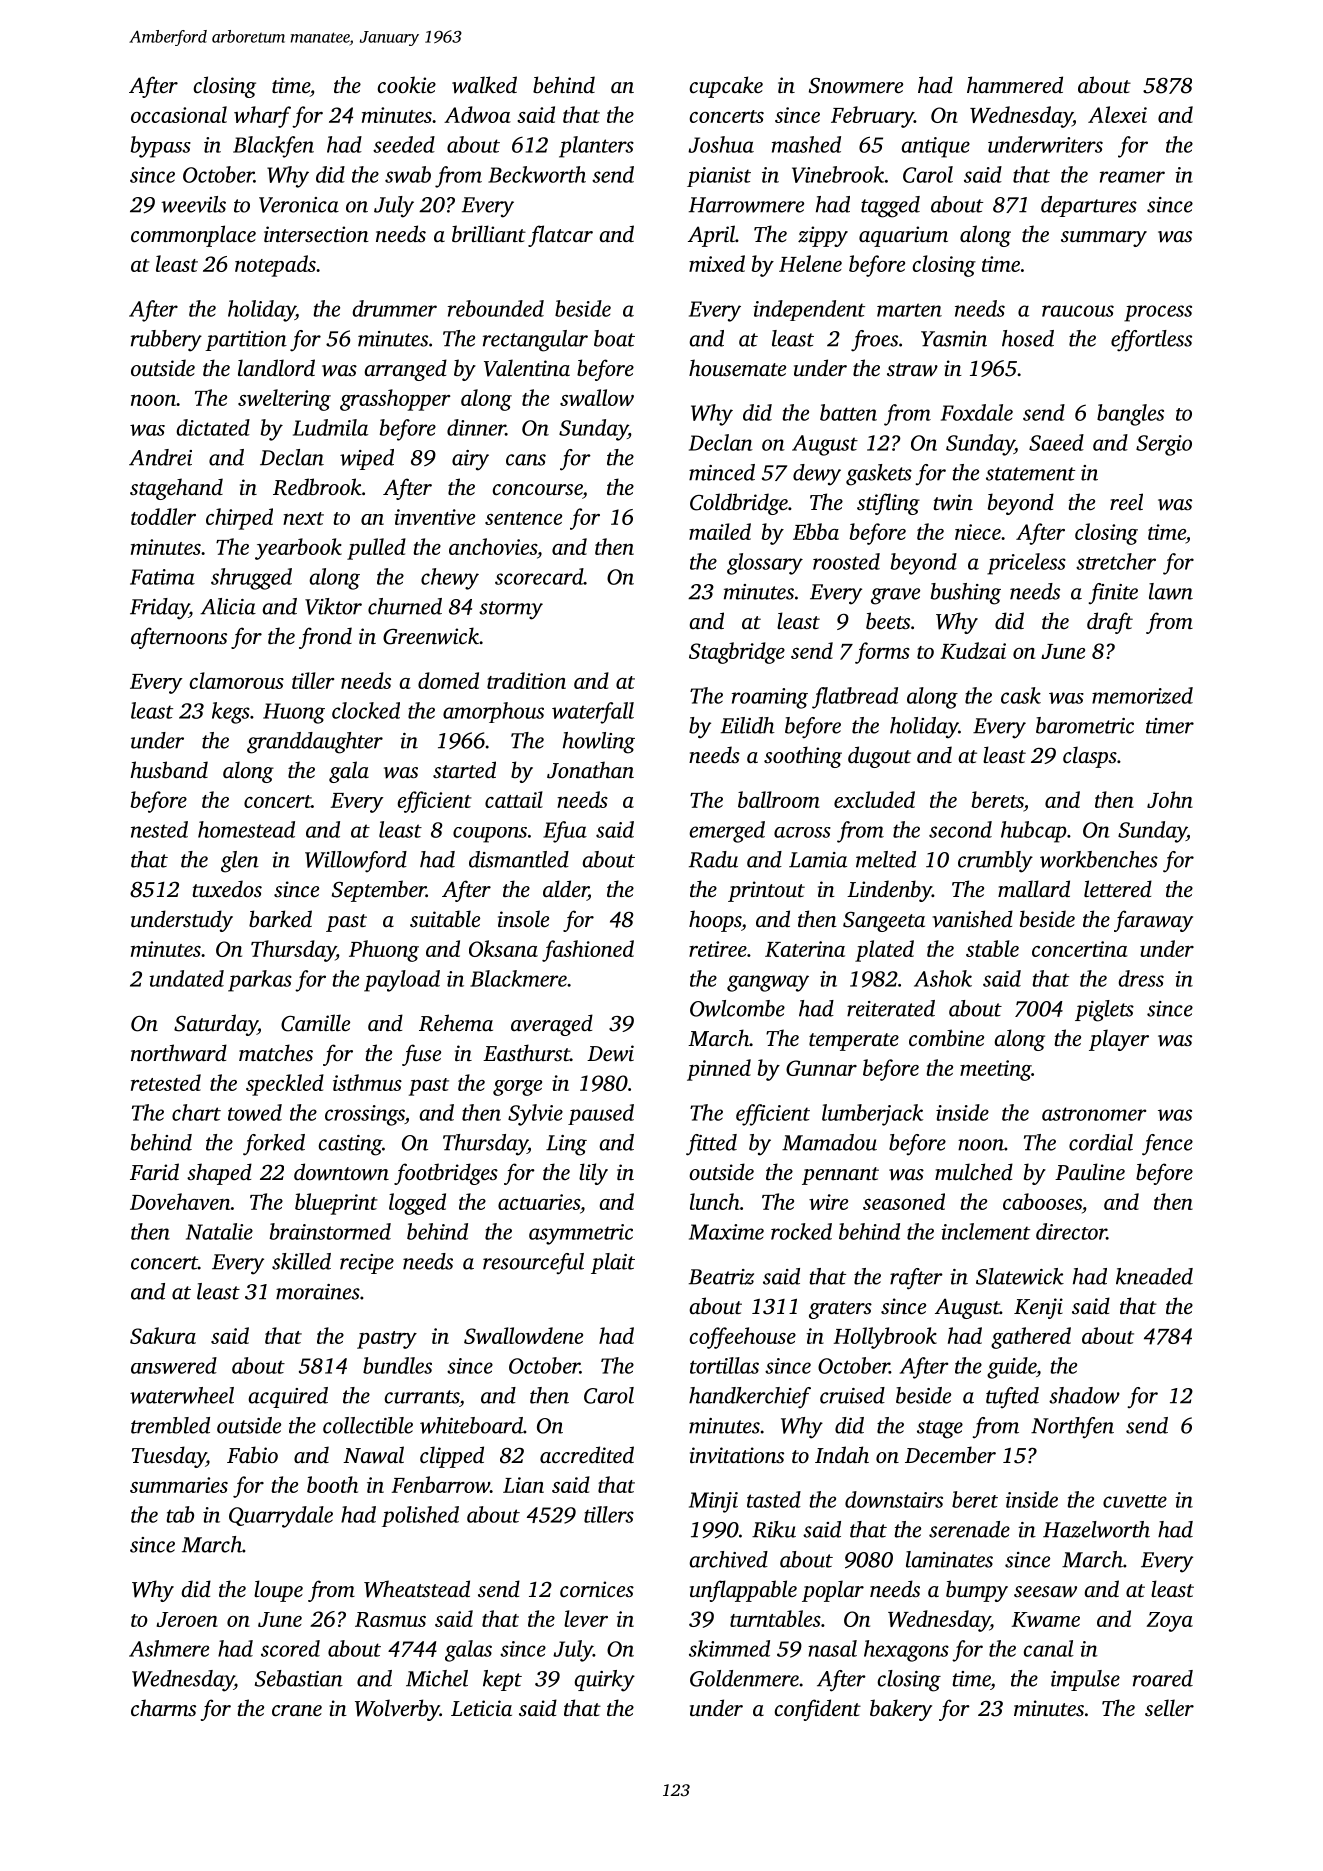 This screenshot has height=1871, width=1323. What do you see at coordinates (1085, 1680) in the screenshot?
I see `impulse` at bounding box center [1085, 1680].
